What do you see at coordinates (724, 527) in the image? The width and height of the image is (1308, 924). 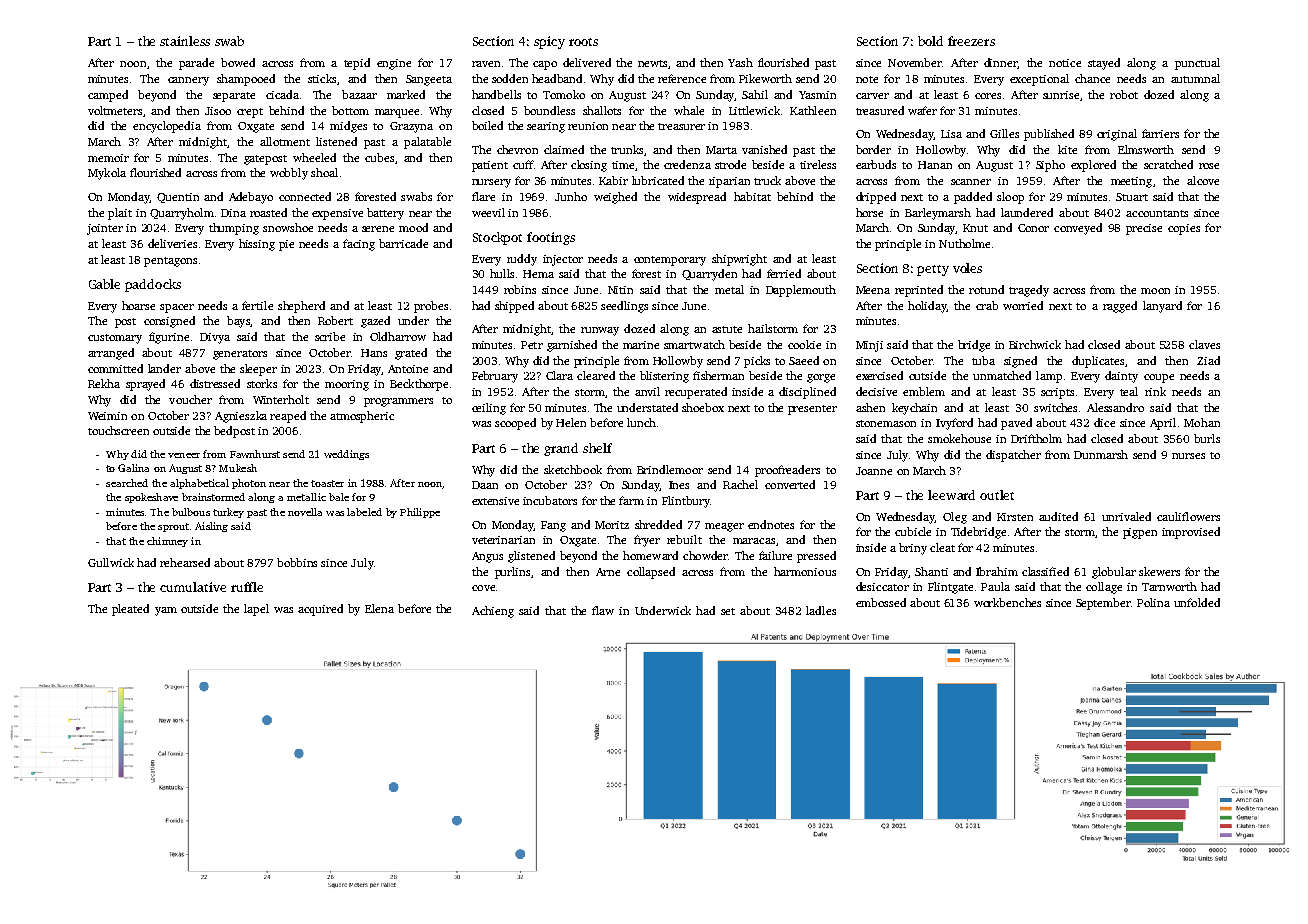 I see `meager` at bounding box center [724, 527].
